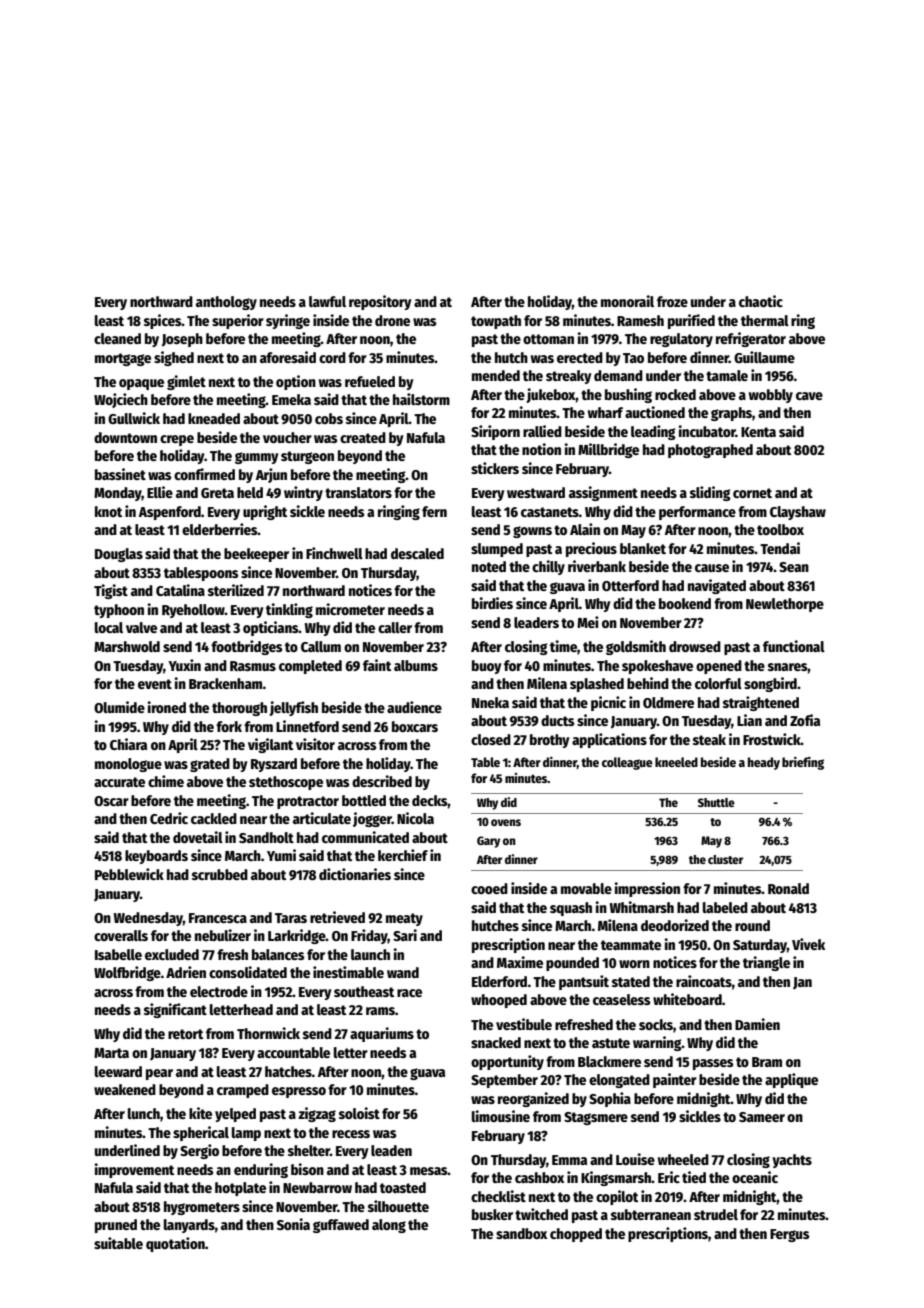  What do you see at coordinates (129, 874) in the document?
I see `Pebblewick` at bounding box center [129, 874].
